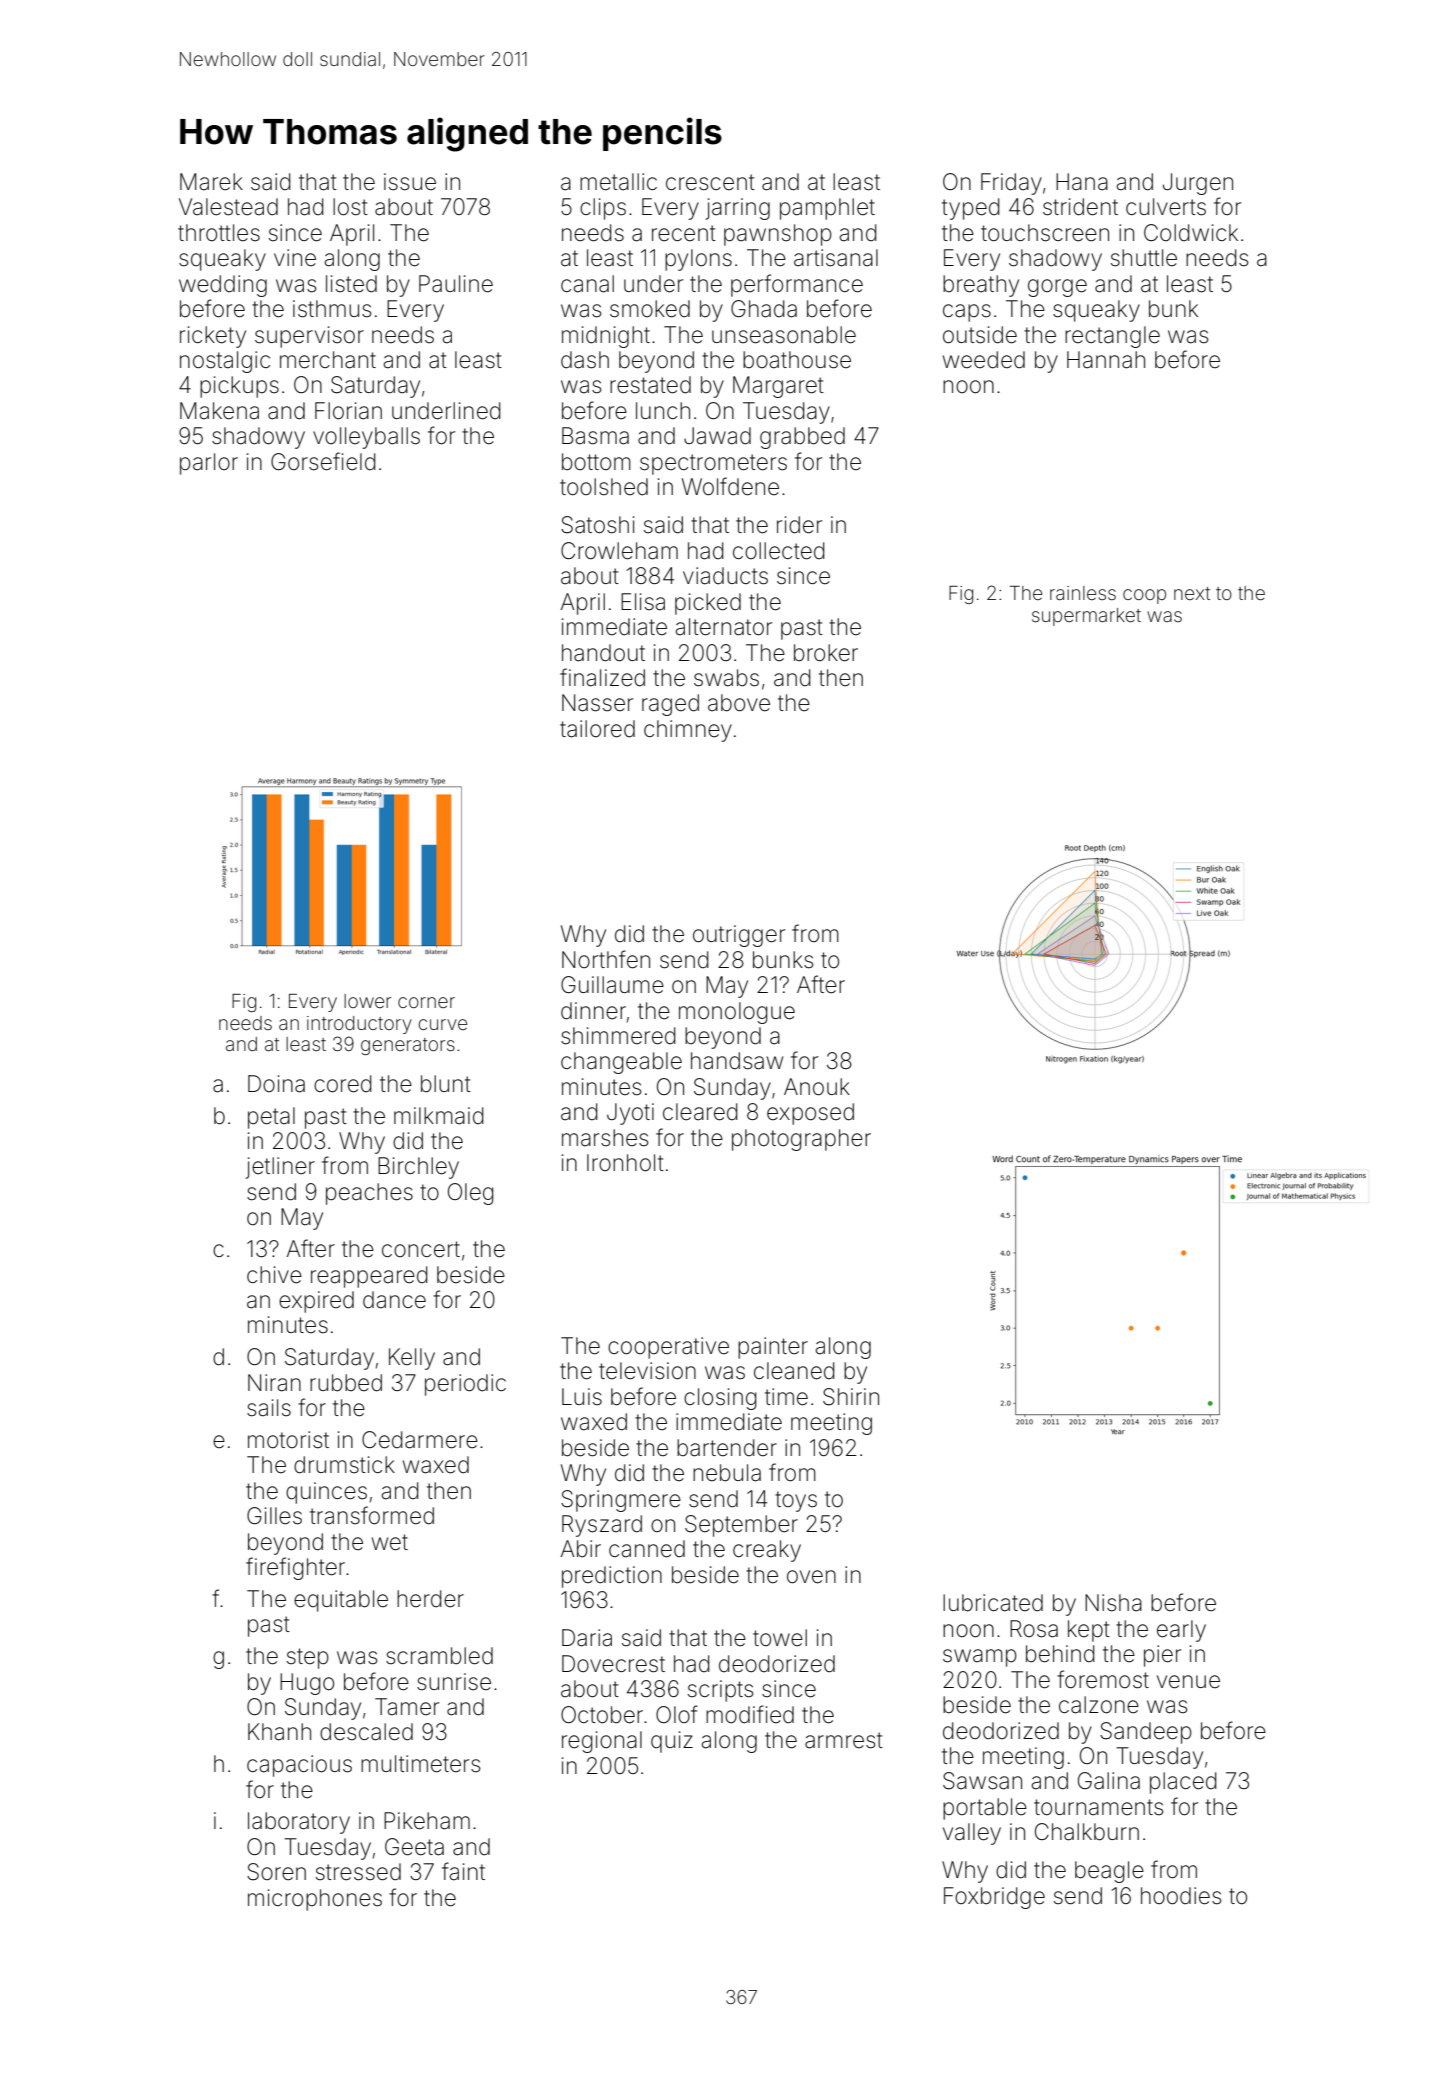  I want to click on microphones, so click(315, 1900).
